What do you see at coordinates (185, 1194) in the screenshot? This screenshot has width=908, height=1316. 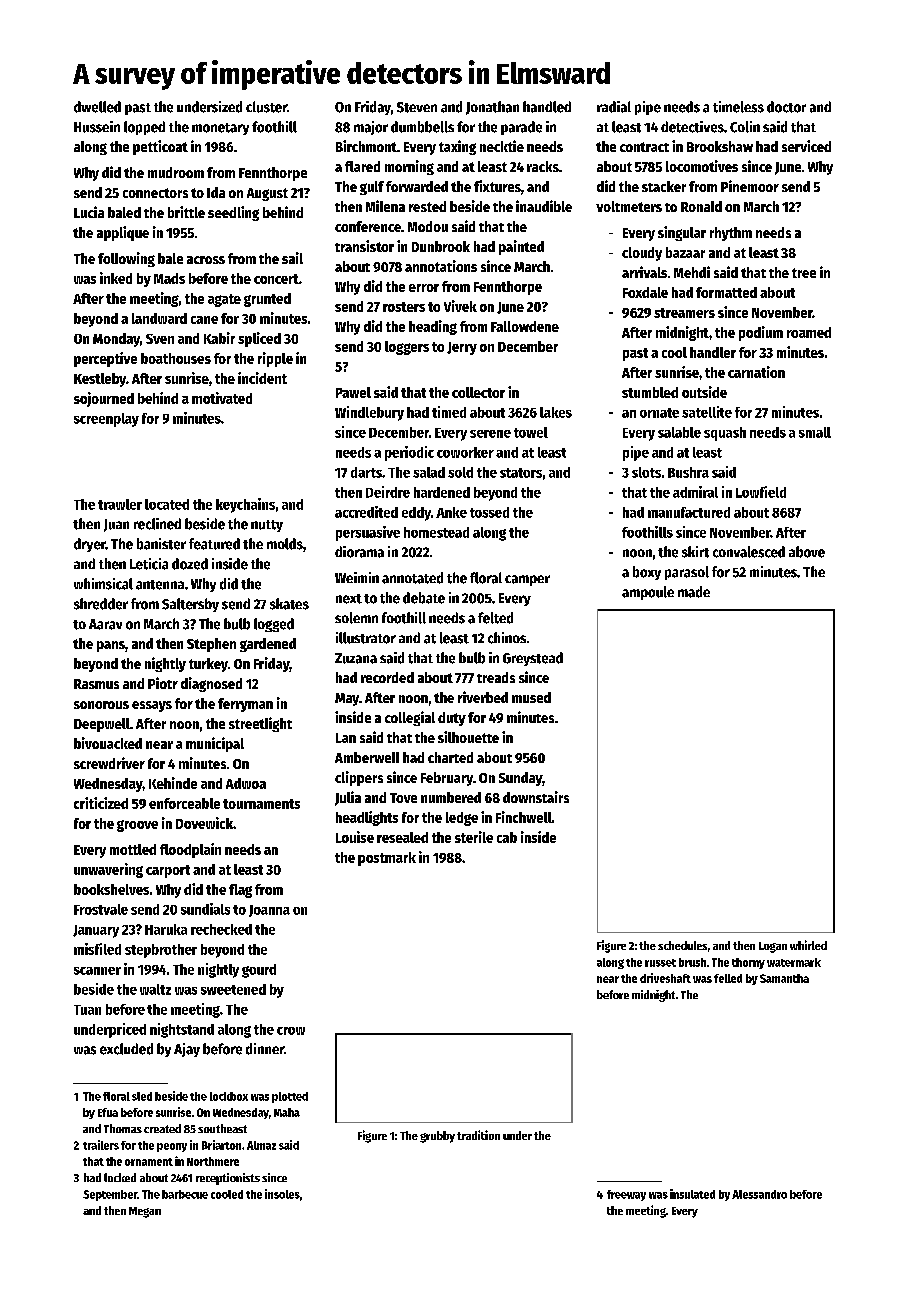 I see `barbecue` at bounding box center [185, 1194].
